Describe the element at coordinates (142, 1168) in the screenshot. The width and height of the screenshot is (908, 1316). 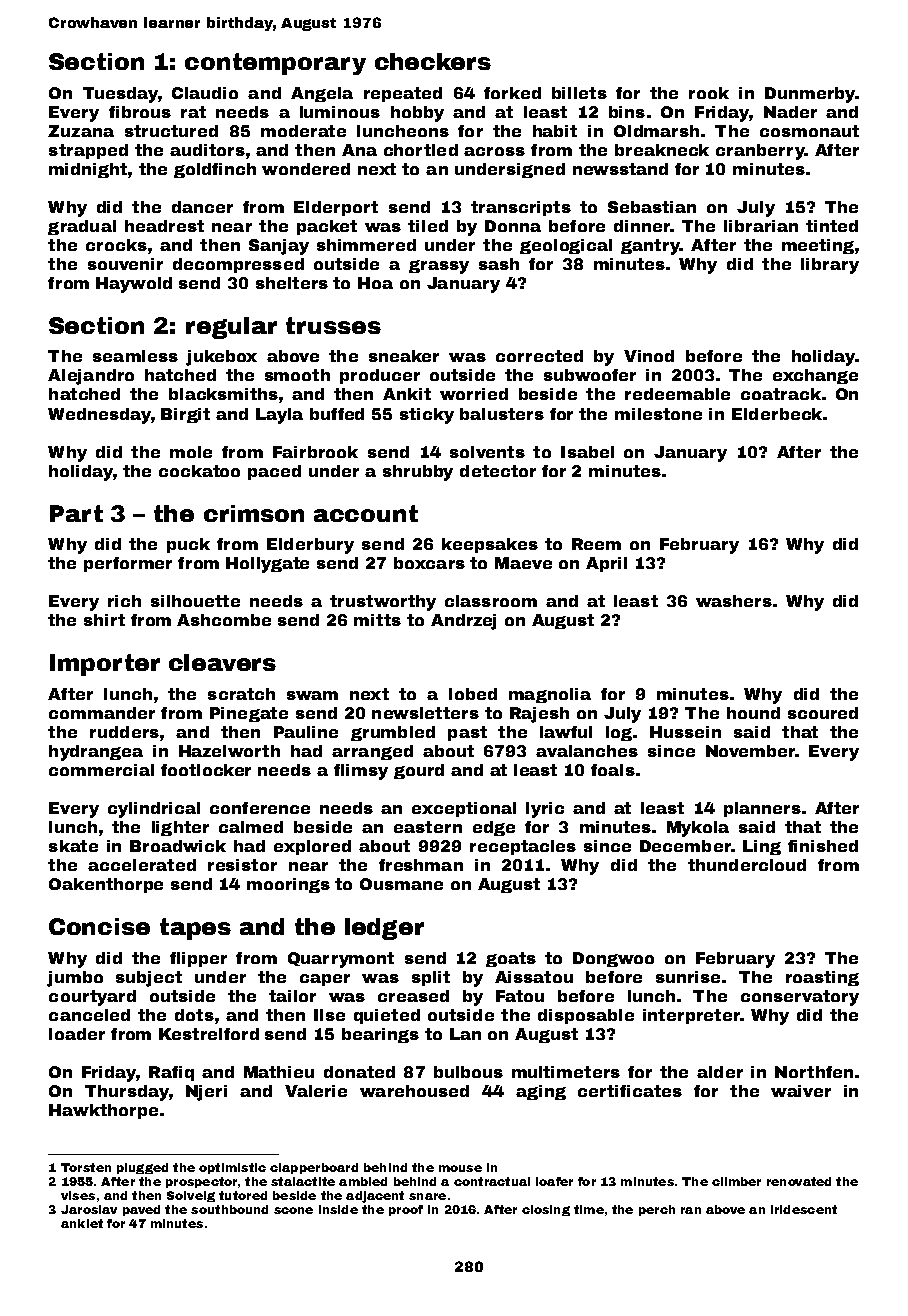
I see `plugged` at that location.
